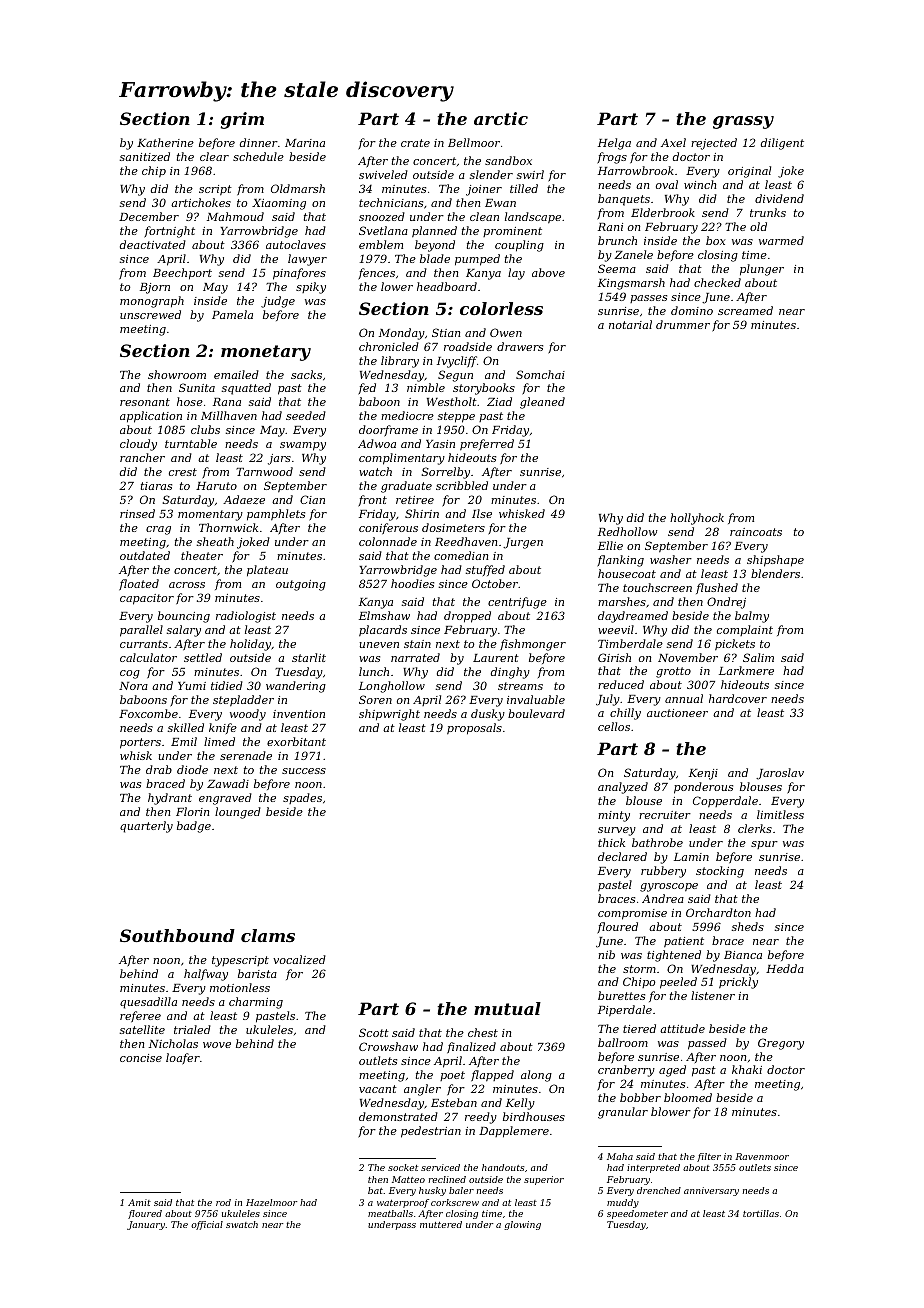  Describe the element at coordinates (743, 122) in the screenshot. I see `grassy` at that location.
